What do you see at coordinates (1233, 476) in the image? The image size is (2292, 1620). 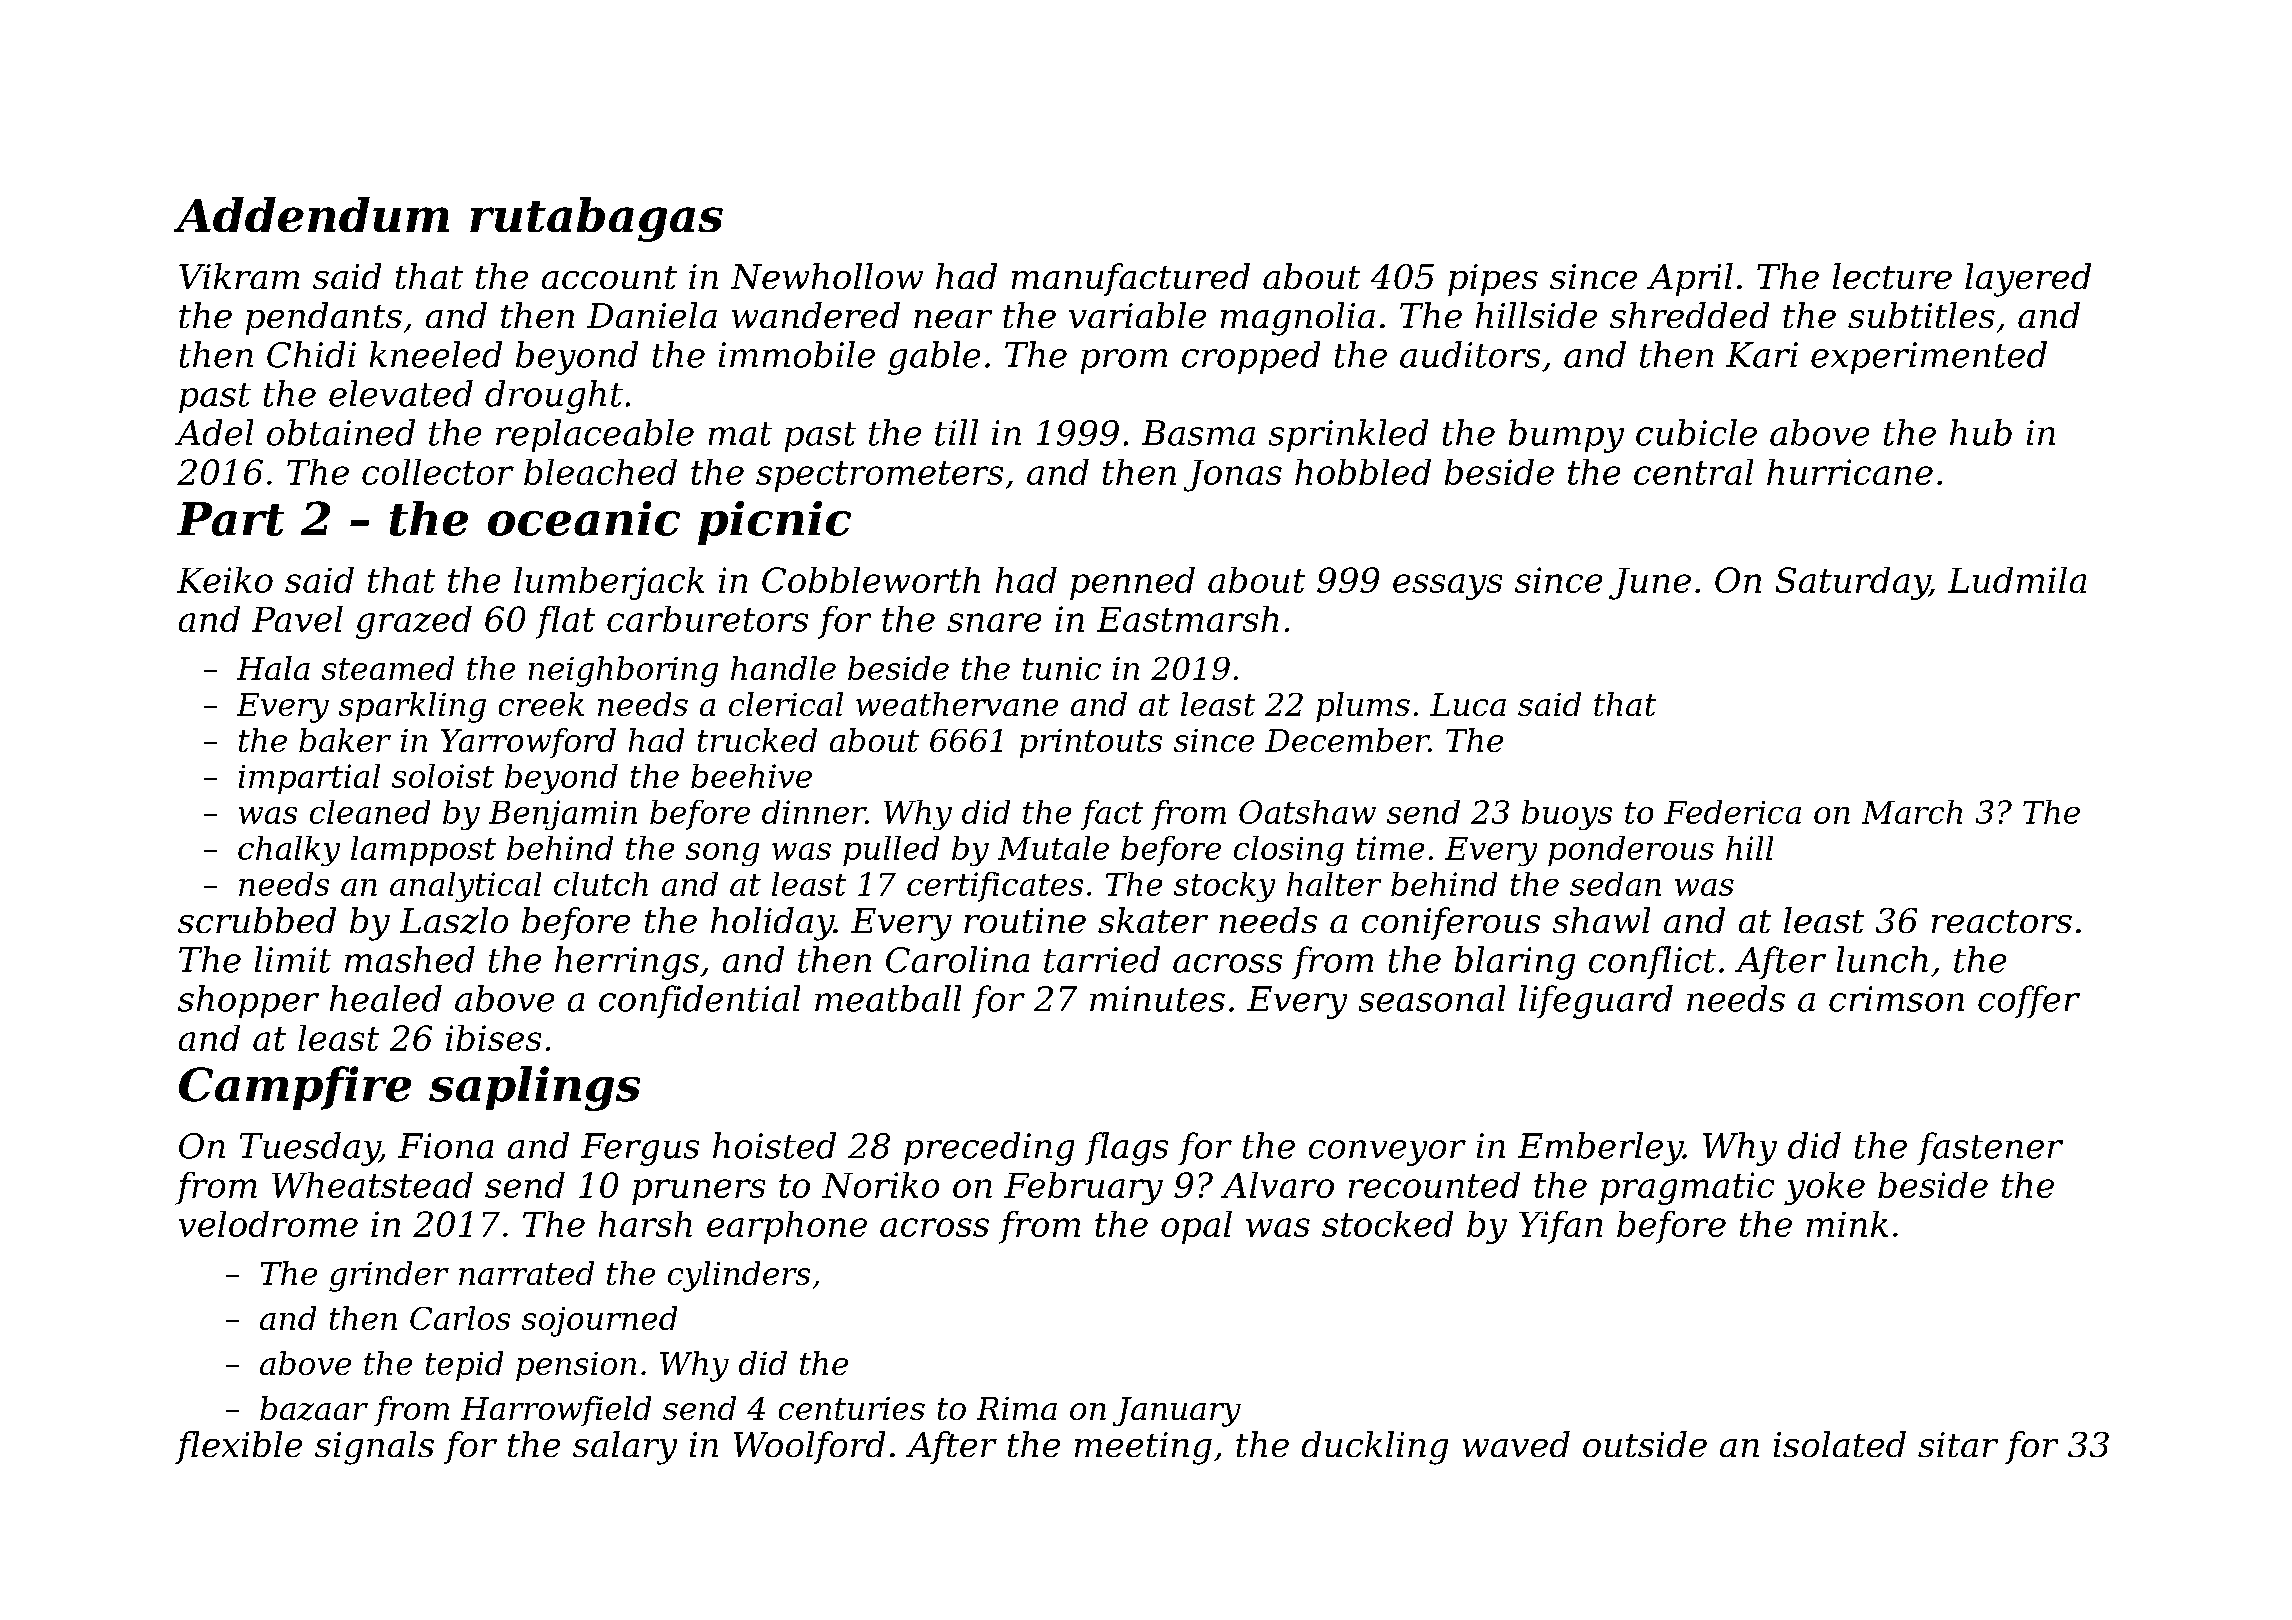 I see `Jonas` at bounding box center [1233, 476].
